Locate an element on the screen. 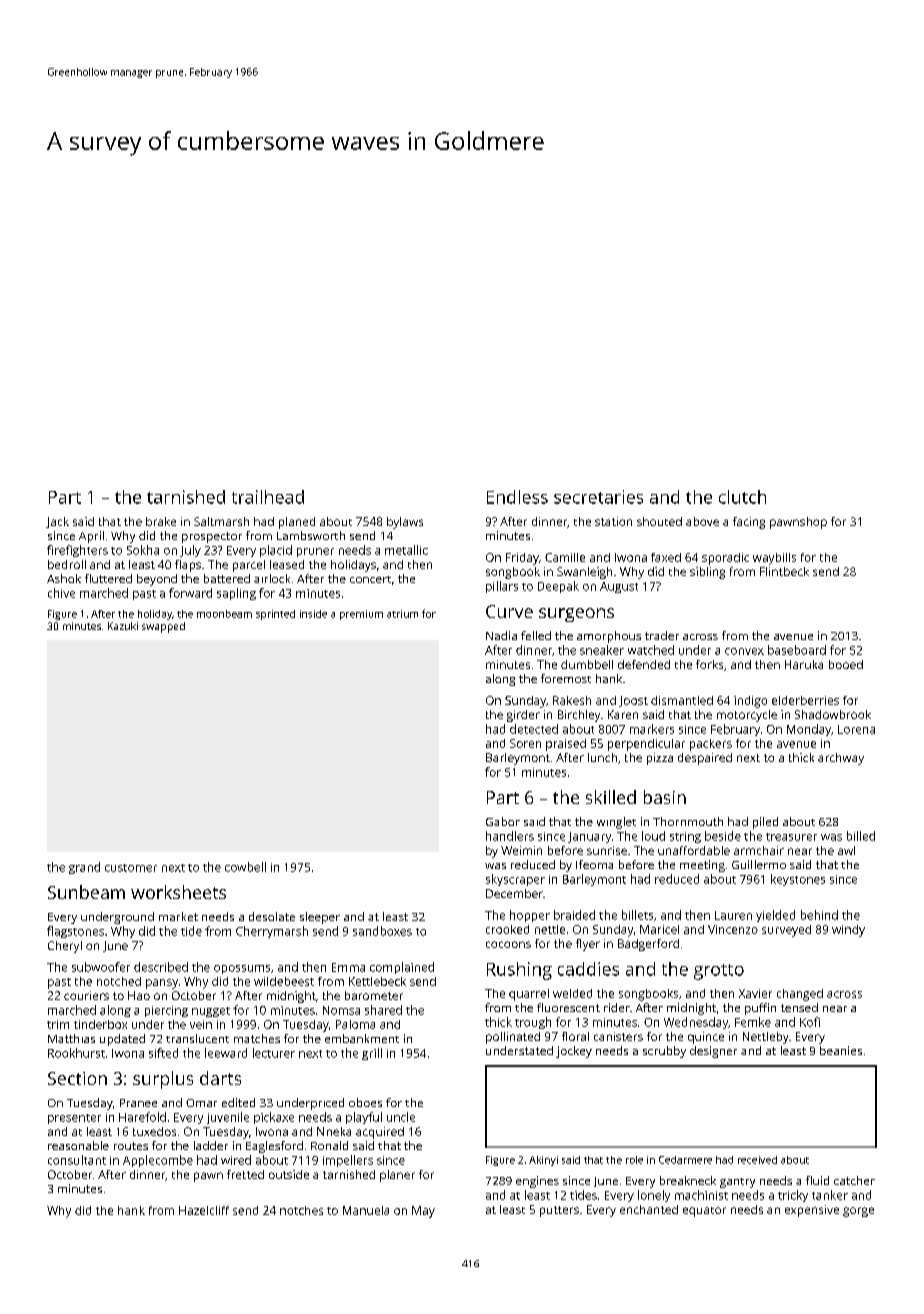  customer is located at coordinates (131, 868).
